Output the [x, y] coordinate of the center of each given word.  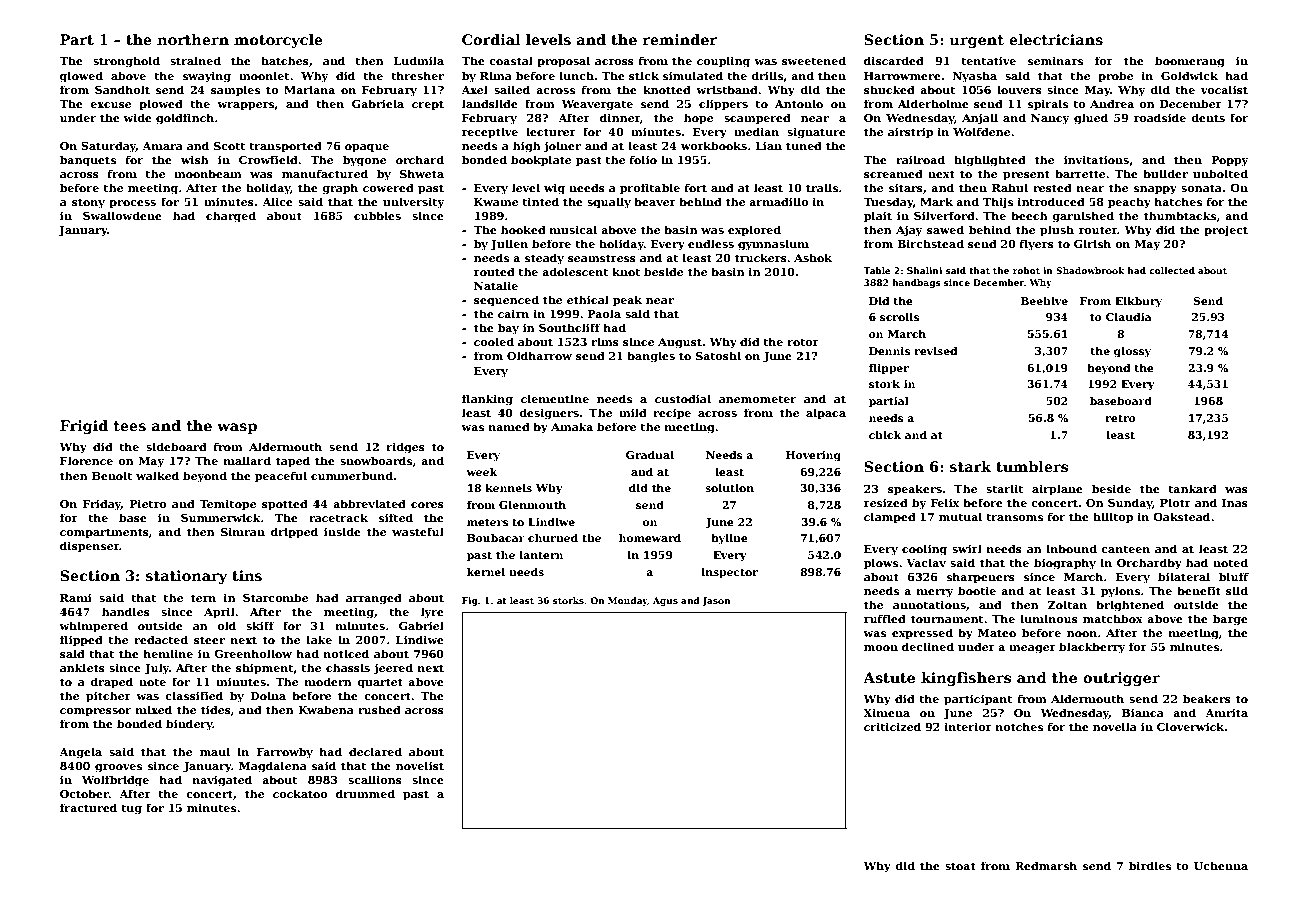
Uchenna [1221, 865]
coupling [723, 62]
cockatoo [300, 793]
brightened [1130, 606]
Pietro [148, 504]
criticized [892, 726]
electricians [1056, 39]
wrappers [245, 106]
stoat [960, 866]
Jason [716, 601]
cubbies [377, 215]
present [1026, 175]
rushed [379, 709]
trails [822, 187]
